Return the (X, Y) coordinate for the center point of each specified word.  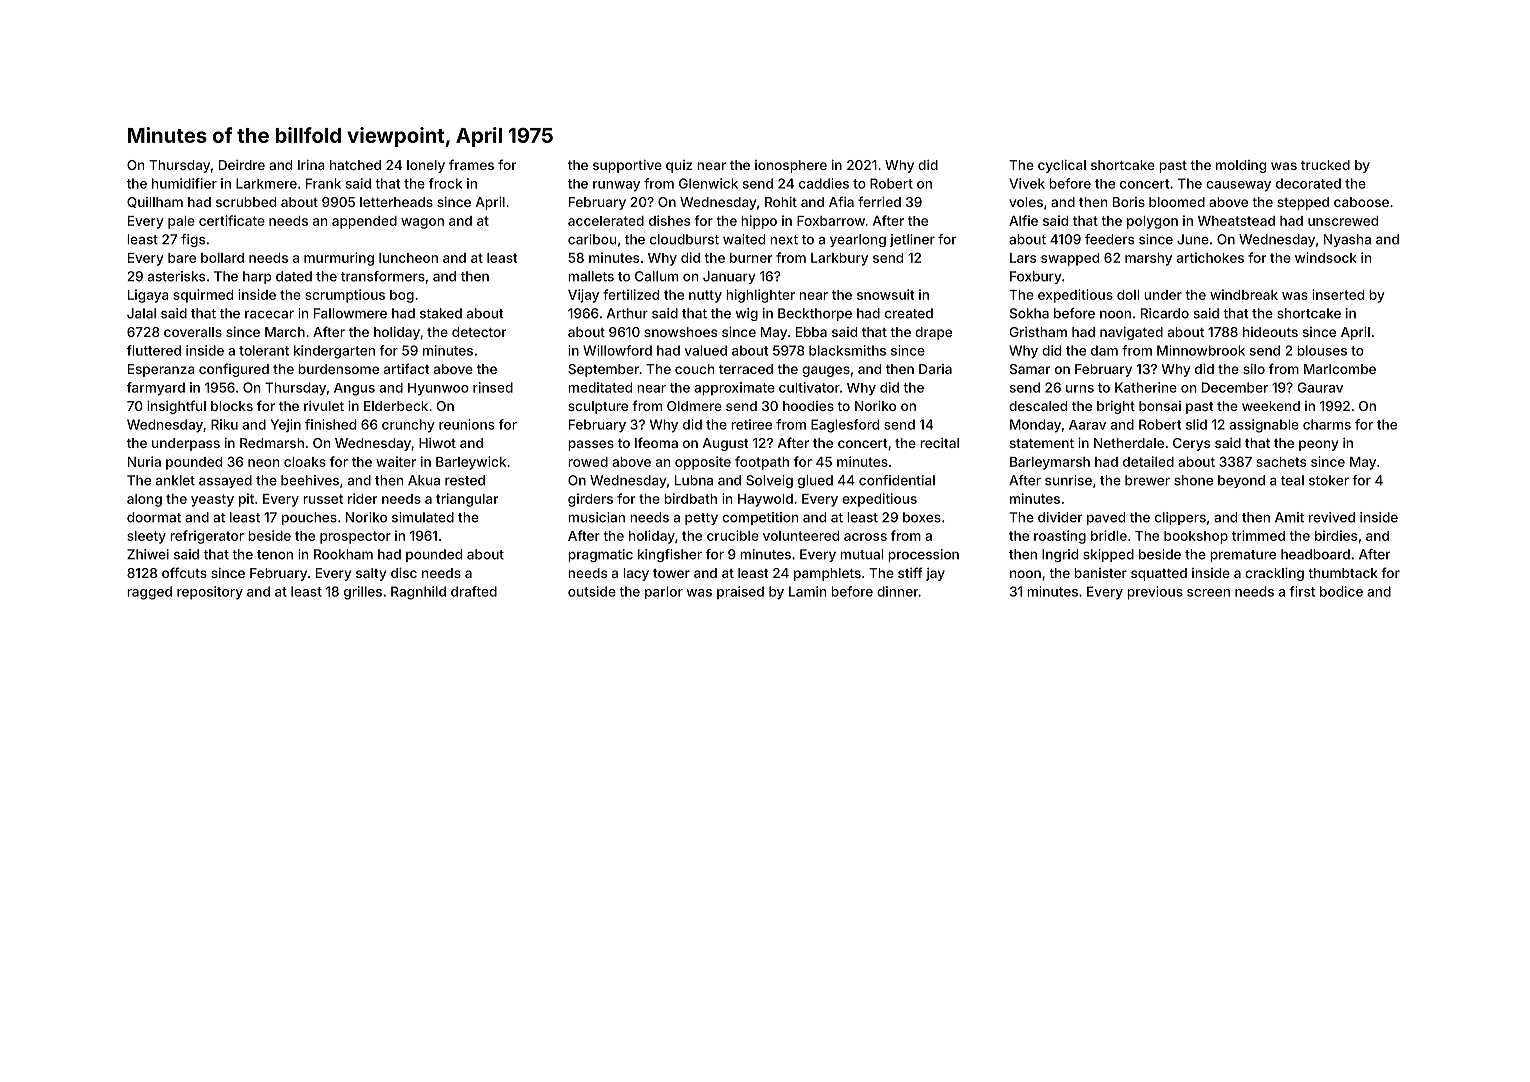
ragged (149, 593)
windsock (1326, 257)
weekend (1271, 406)
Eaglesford (845, 426)
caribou (592, 239)
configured (234, 370)
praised (740, 592)
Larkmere (266, 183)
